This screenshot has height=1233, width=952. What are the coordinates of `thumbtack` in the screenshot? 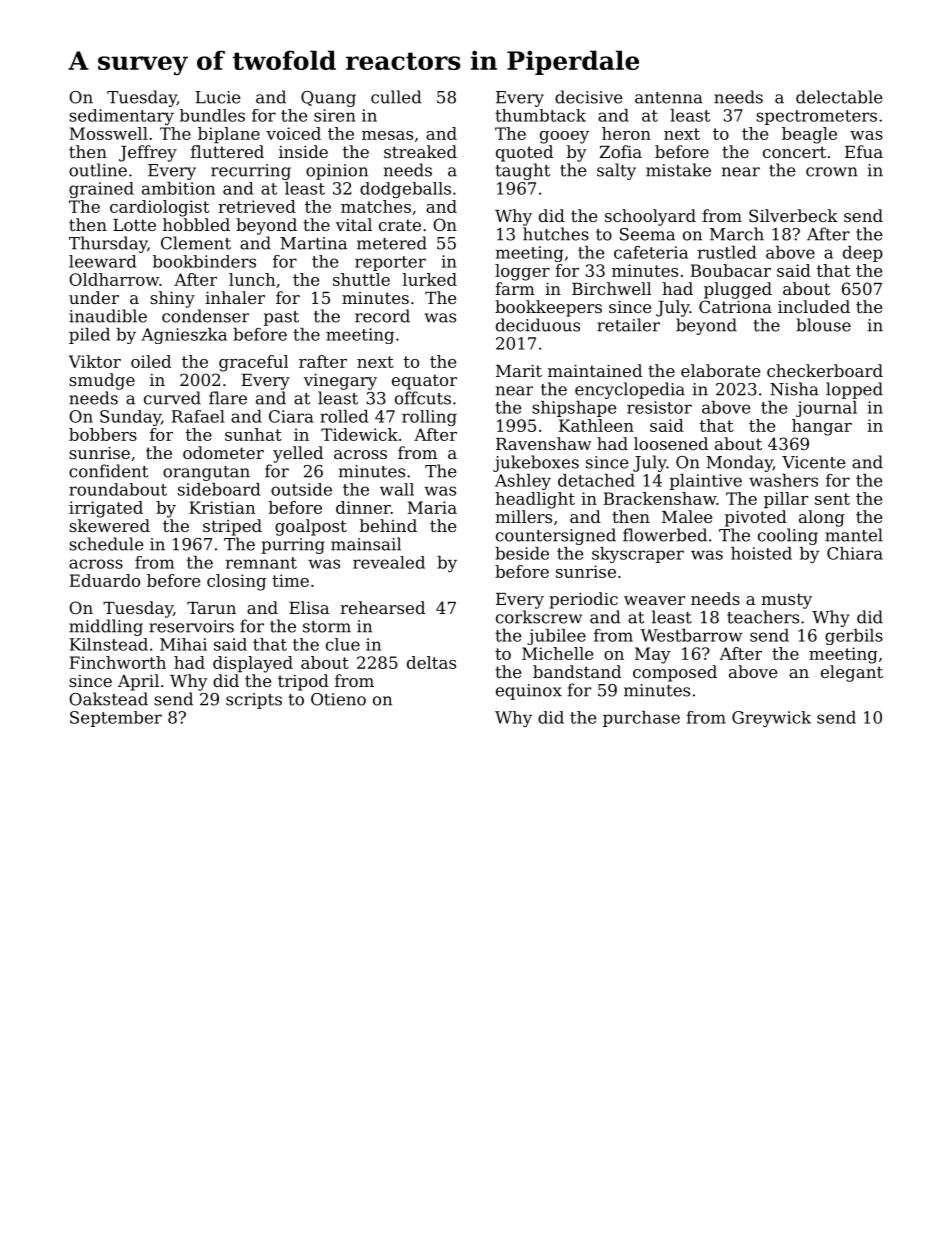 It's located at (540, 115).
